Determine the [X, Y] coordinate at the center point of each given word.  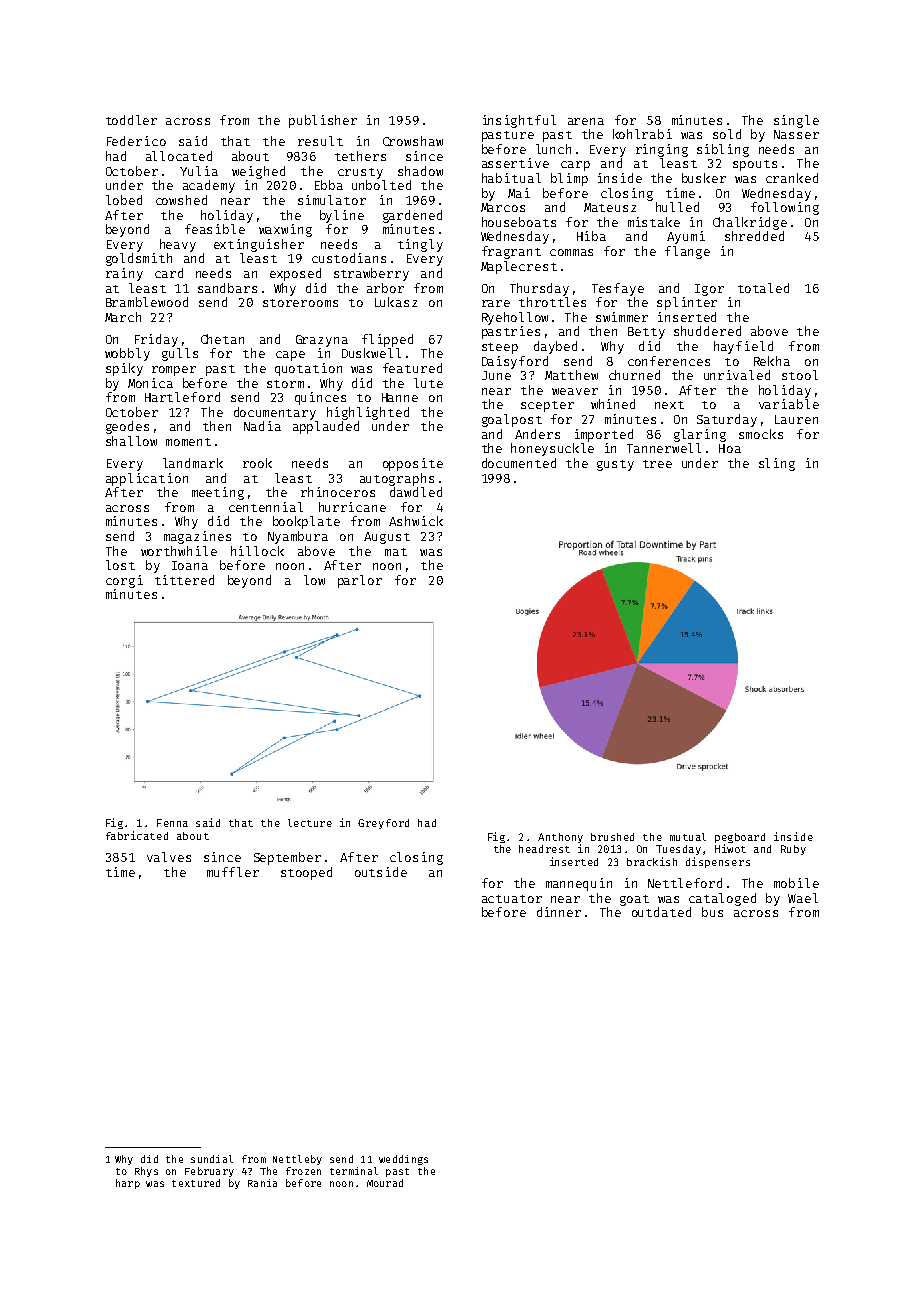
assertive [515, 163]
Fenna [172, 823]
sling [777, 464]
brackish [652, 861]
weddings [403, 1160]
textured [196, 1183]
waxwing [285, 230]
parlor [360, 581]
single [796, 121]
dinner [559, 912]
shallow [131, 441]
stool [800, 375]
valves [169, 857]
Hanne [400, 397]
